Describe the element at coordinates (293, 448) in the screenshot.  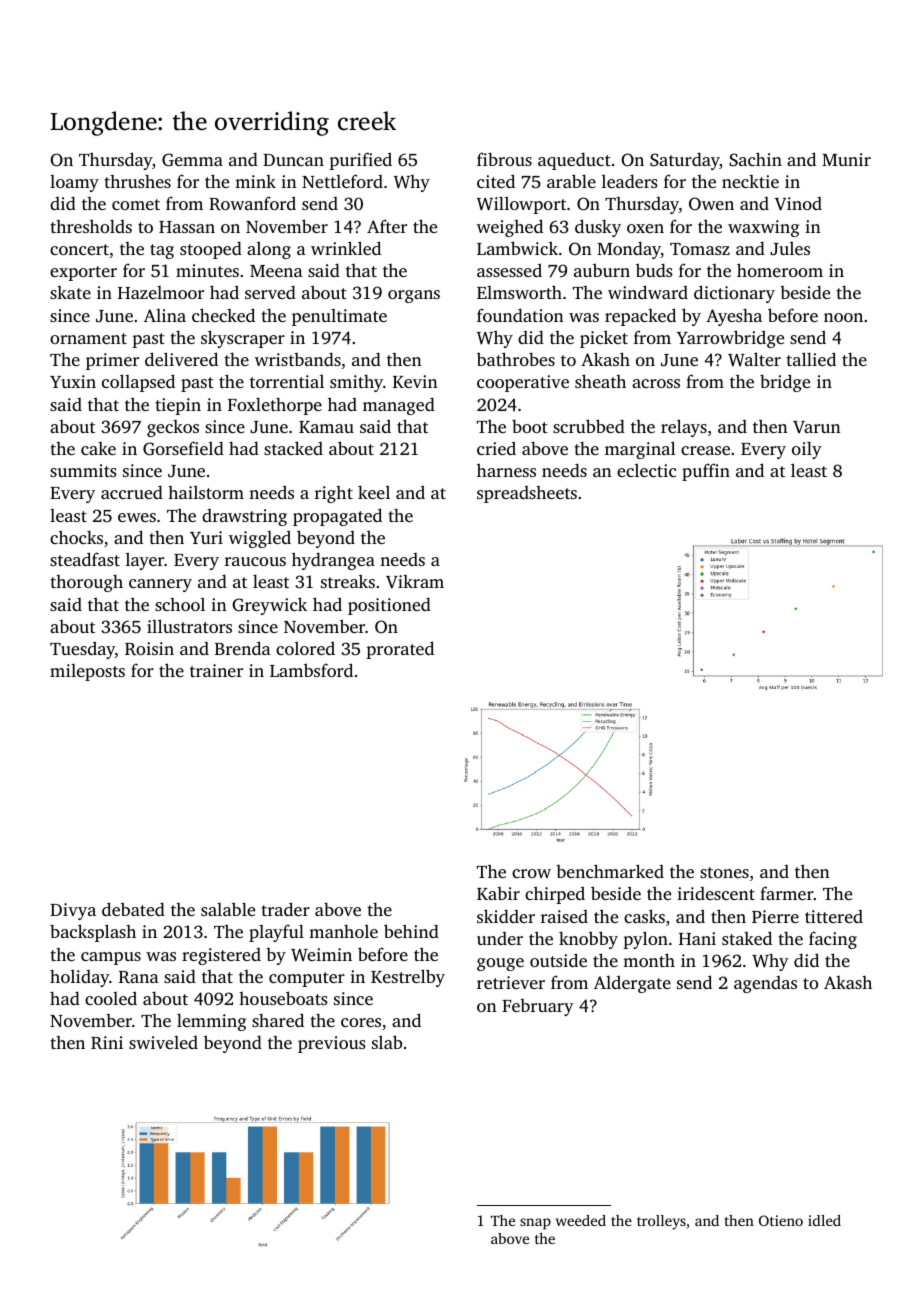
I see `stacked` at that location.
